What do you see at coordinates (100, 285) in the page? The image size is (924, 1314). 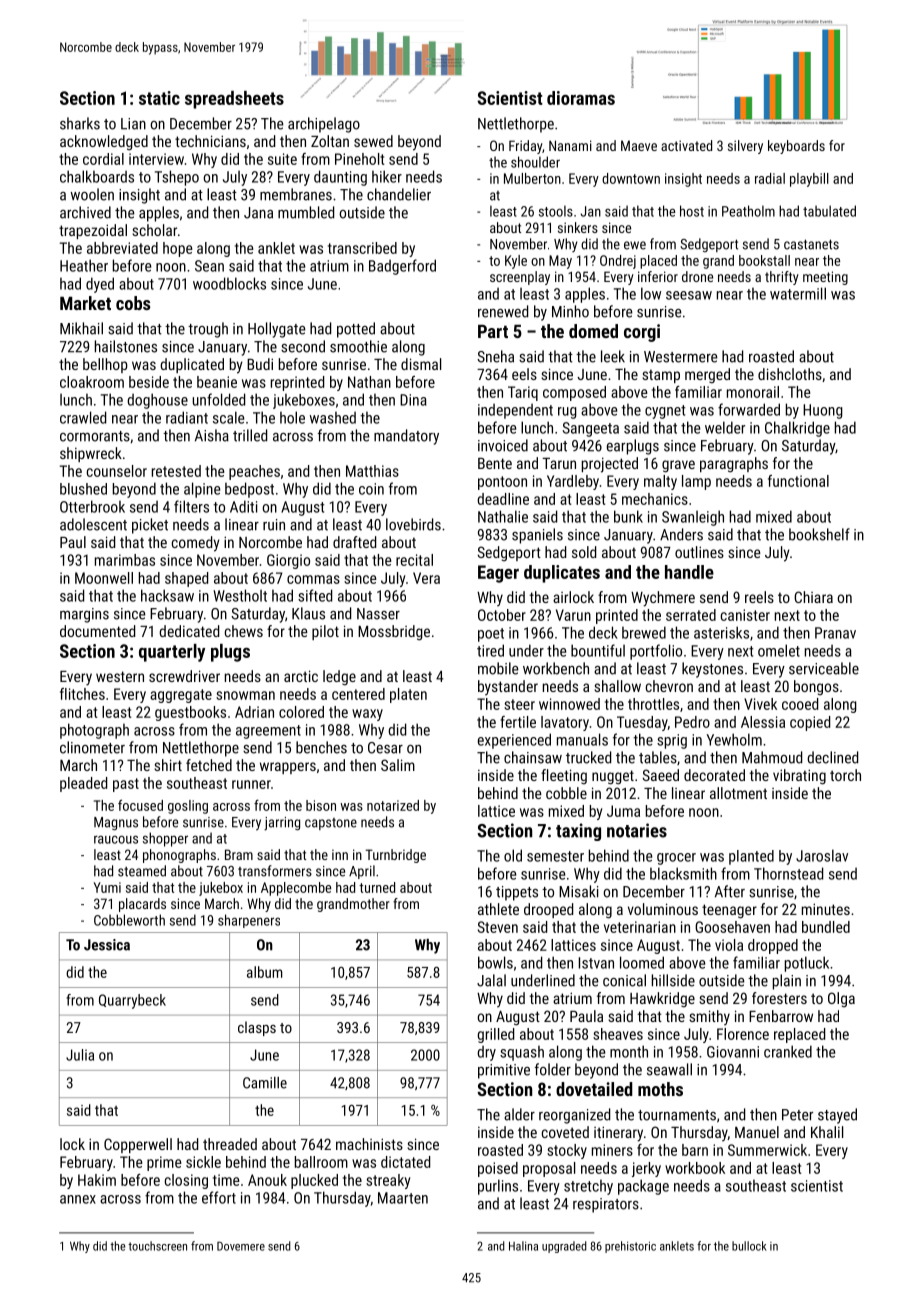 I see `dyed` at bounding box center [100, 285].
